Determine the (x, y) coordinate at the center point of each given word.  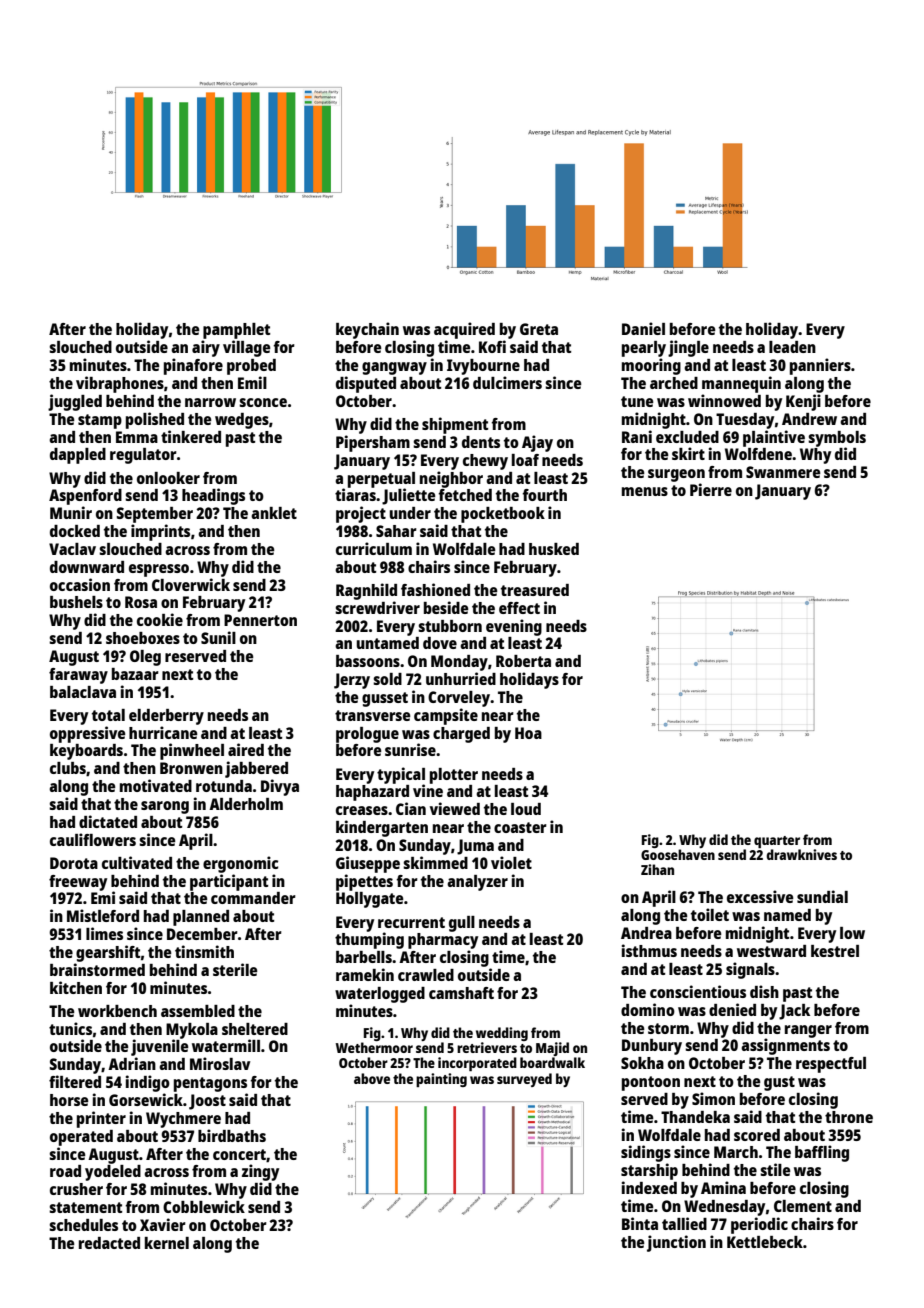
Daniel (643, 328)
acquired (464, 330)
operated (81, 1138)
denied (732, 1009)
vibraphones (120, 384)
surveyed (524, 1080)
